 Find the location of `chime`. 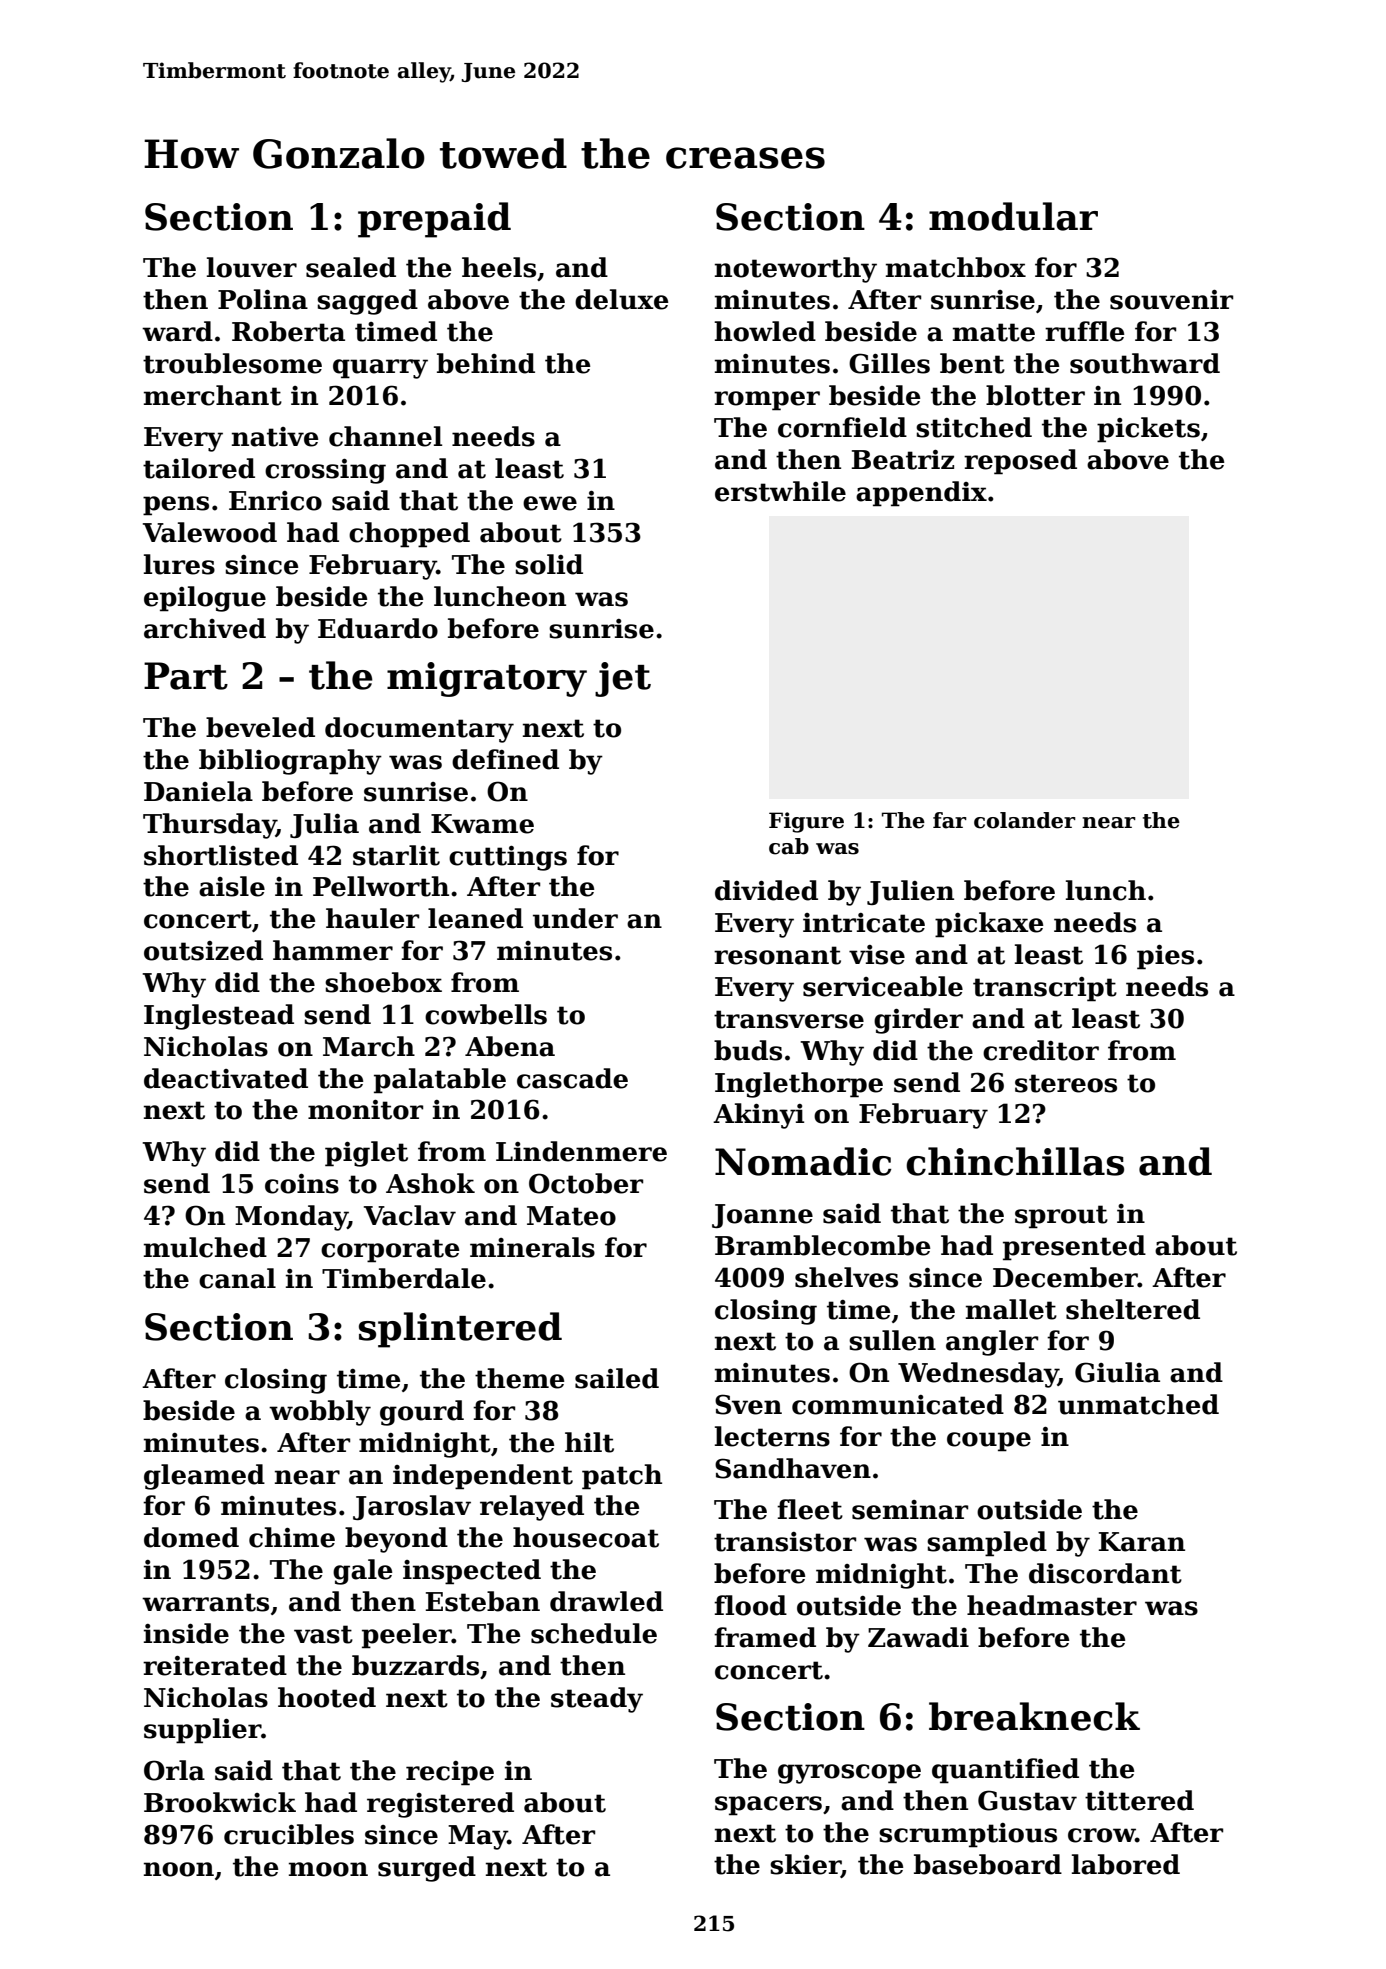

chime is located at coordinates (292, 1537).
